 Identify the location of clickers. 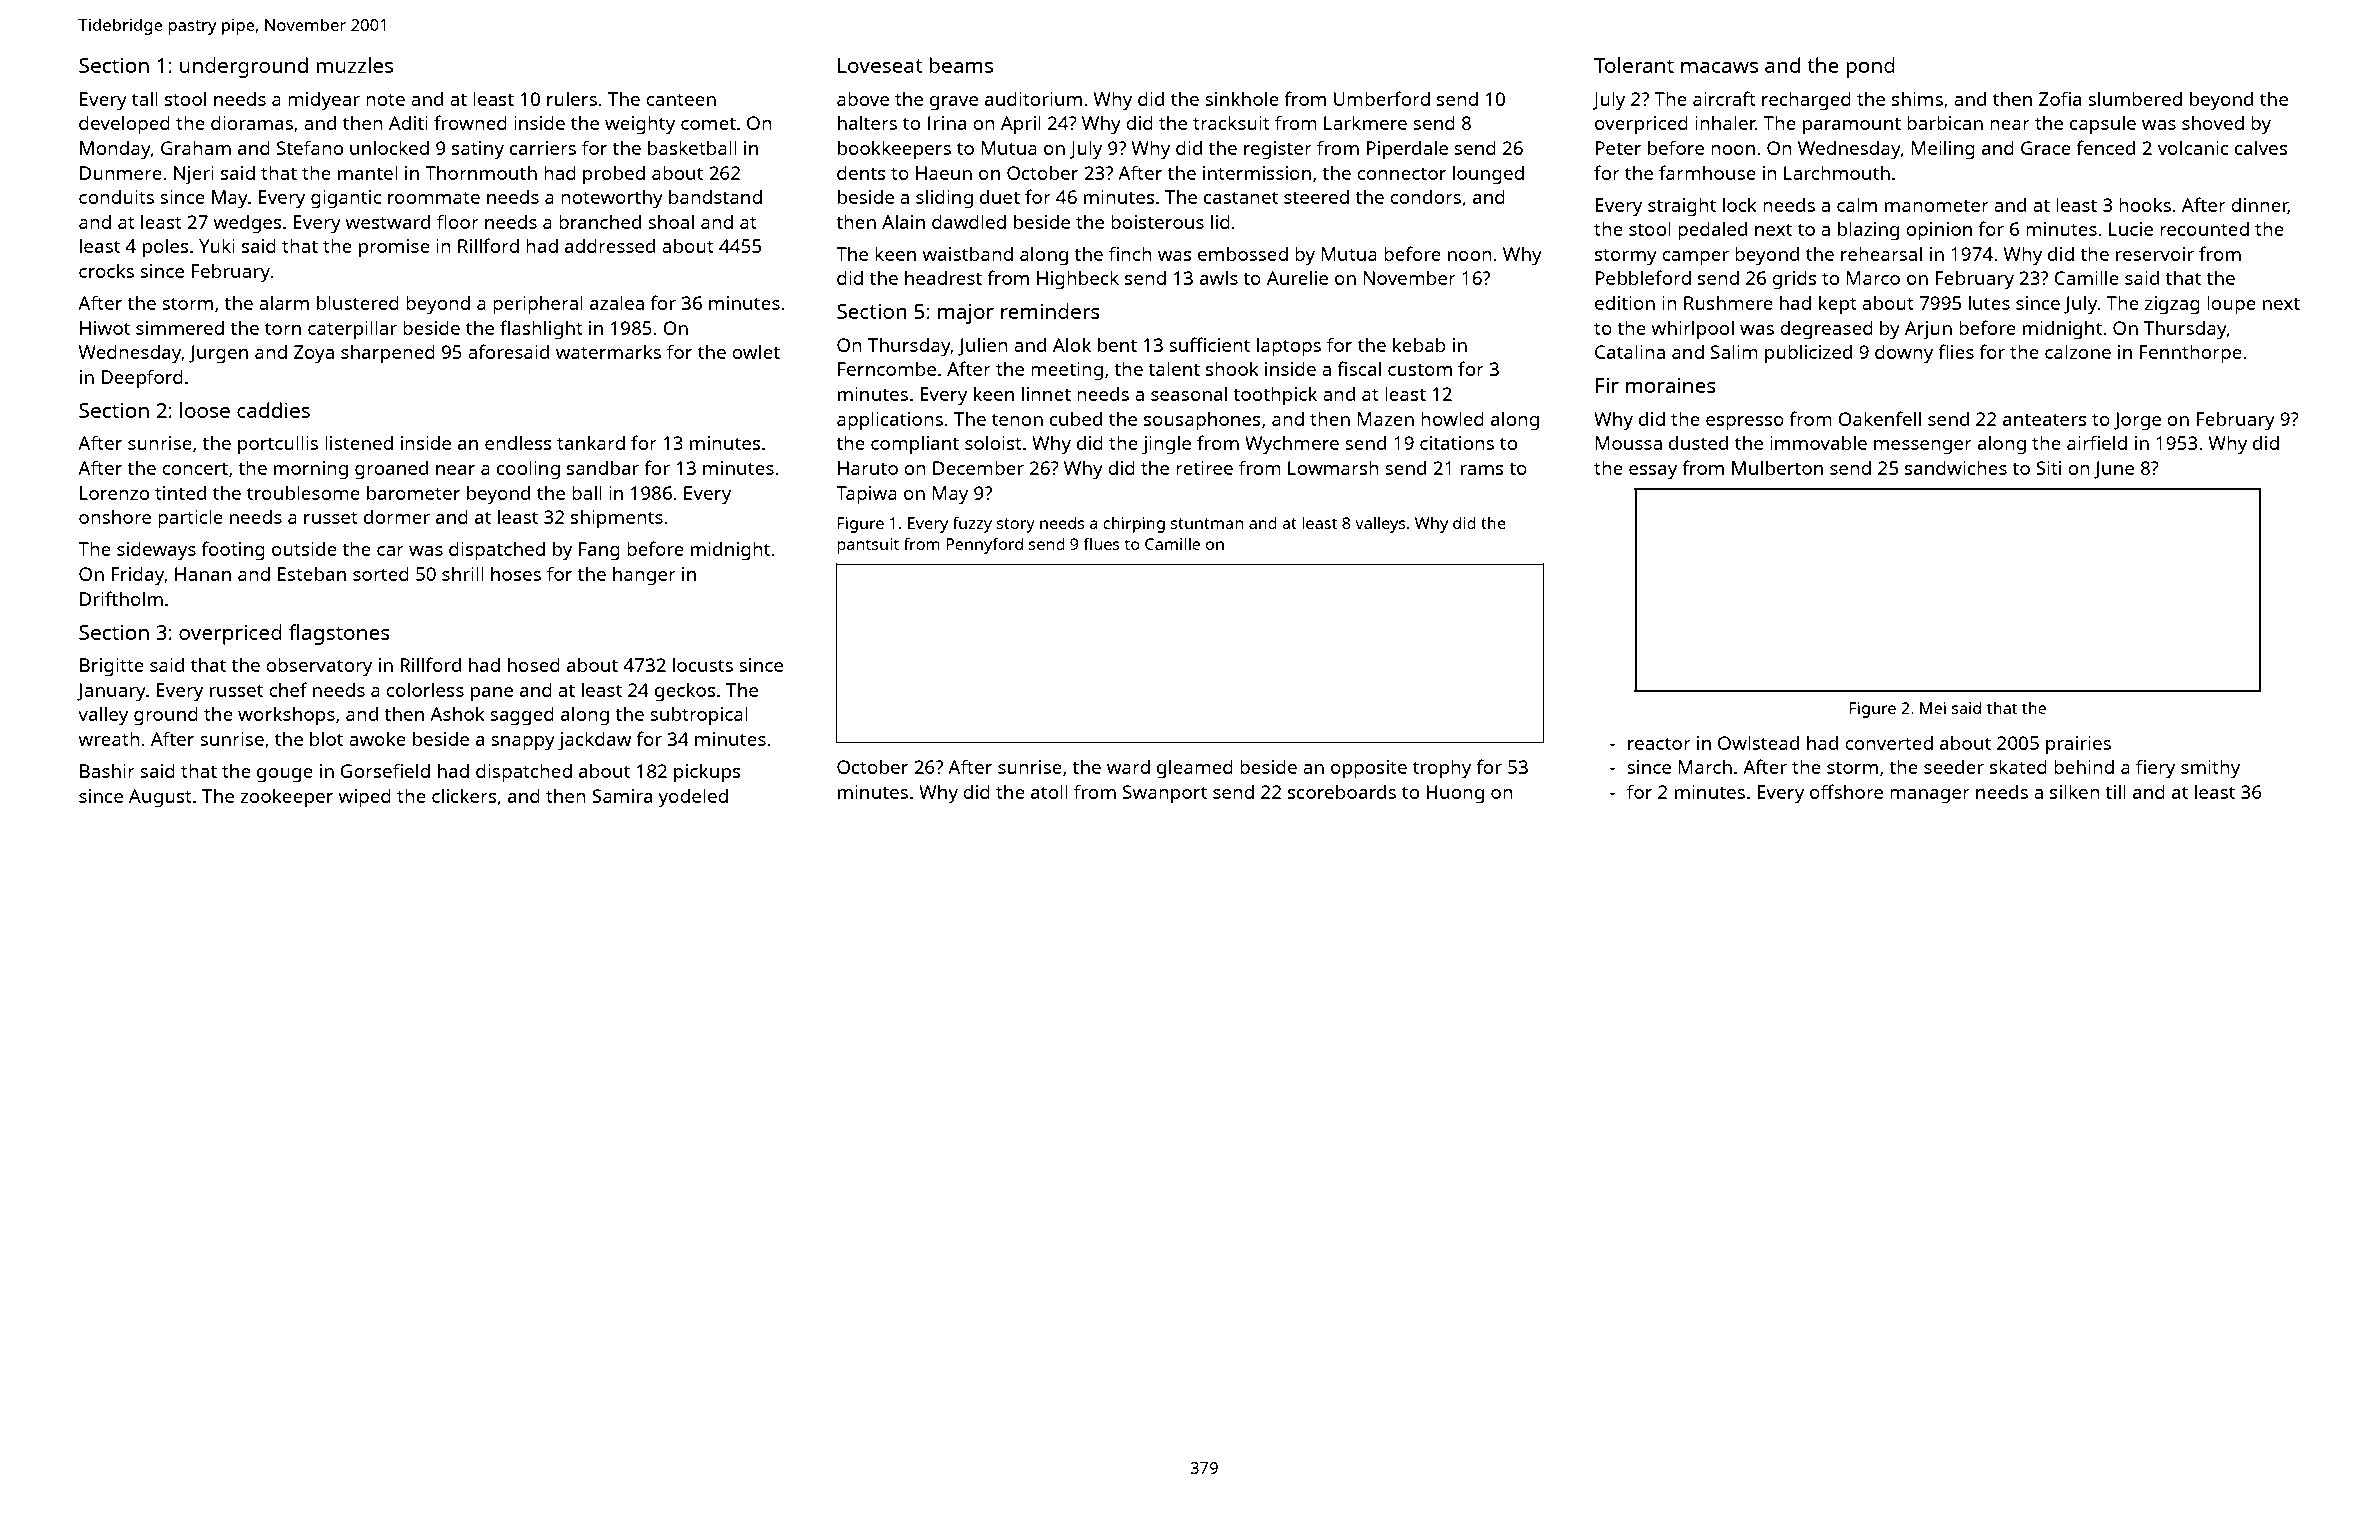
(464, 795).
